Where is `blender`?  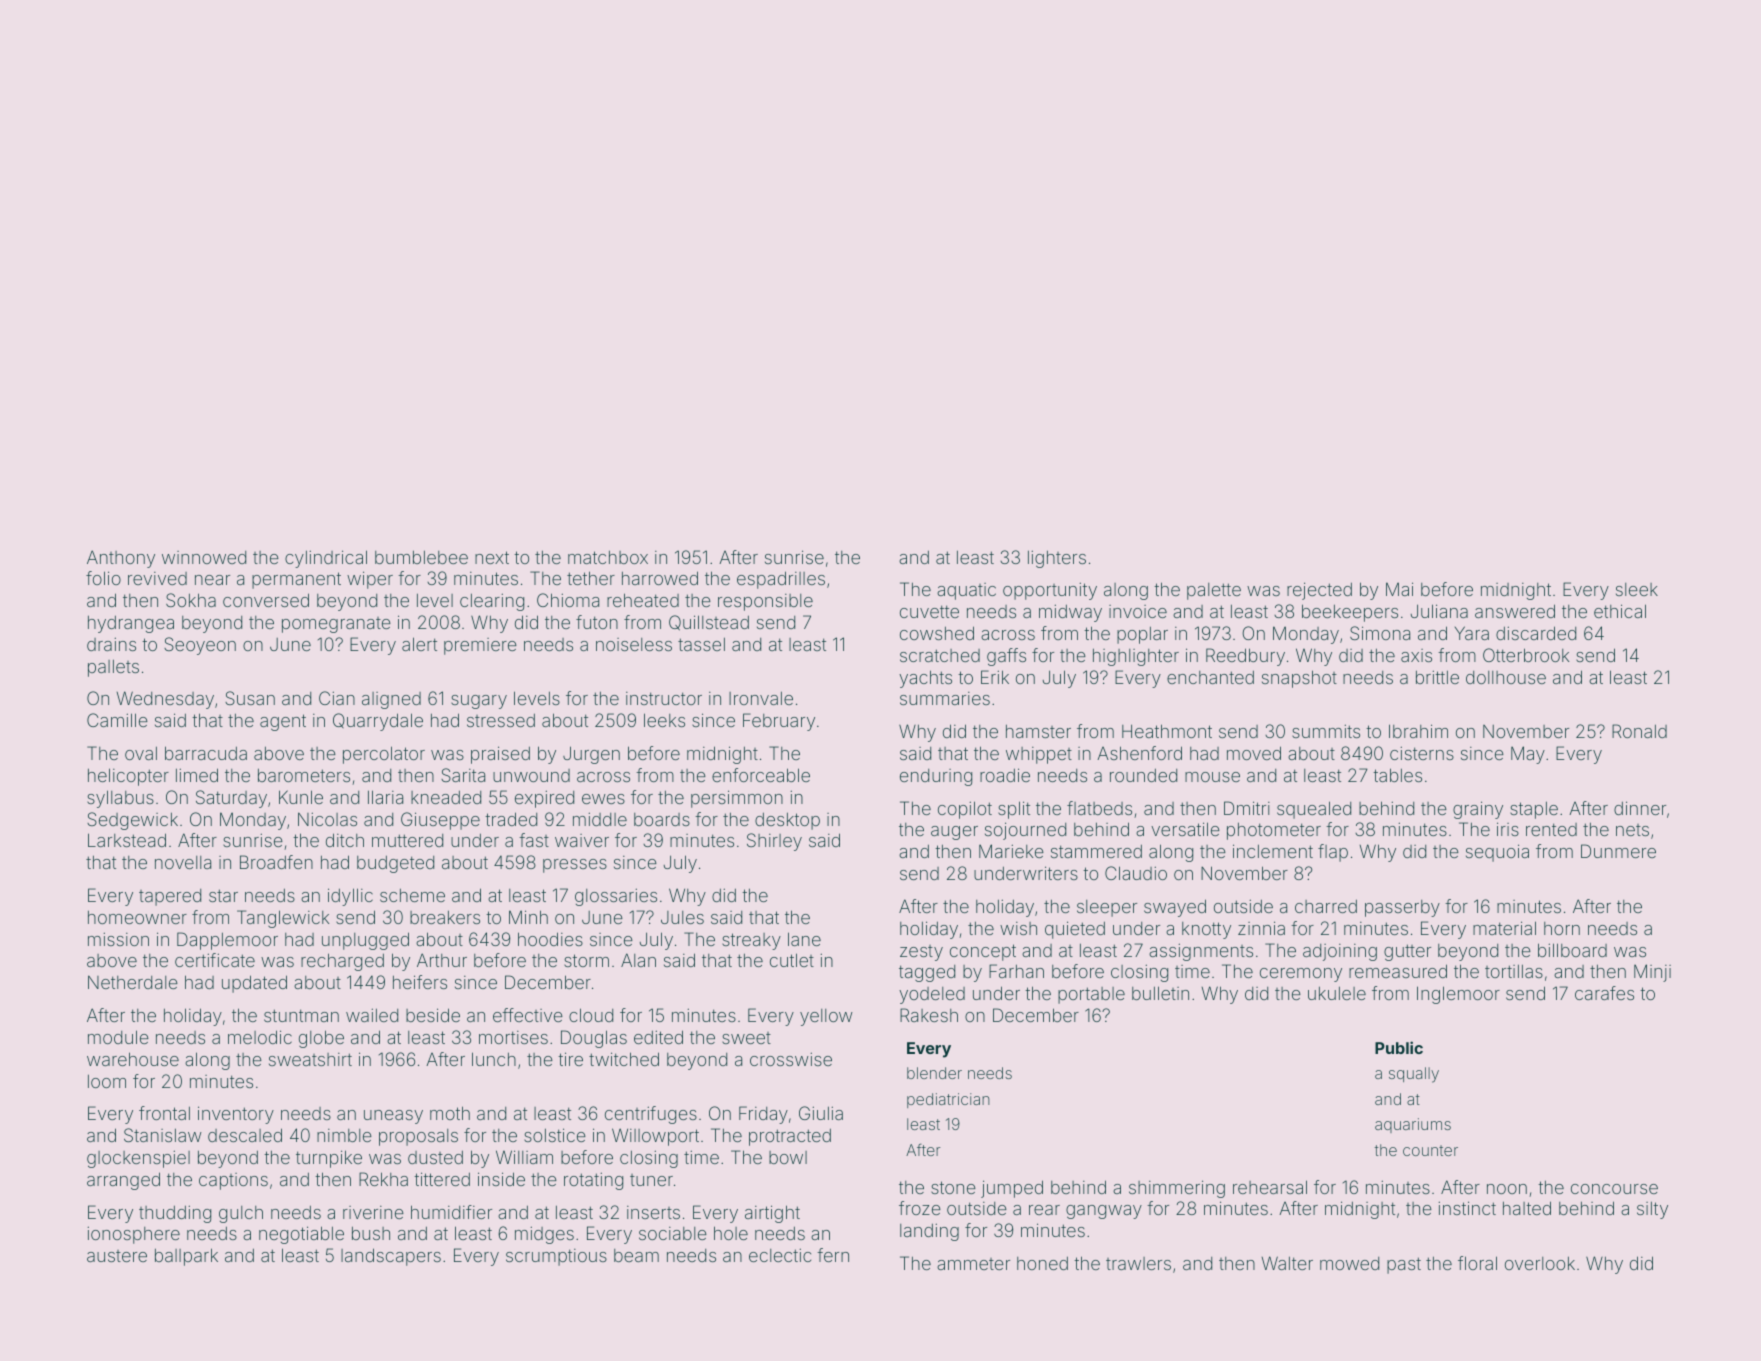
blender is located at coordinates (934, 1073).
